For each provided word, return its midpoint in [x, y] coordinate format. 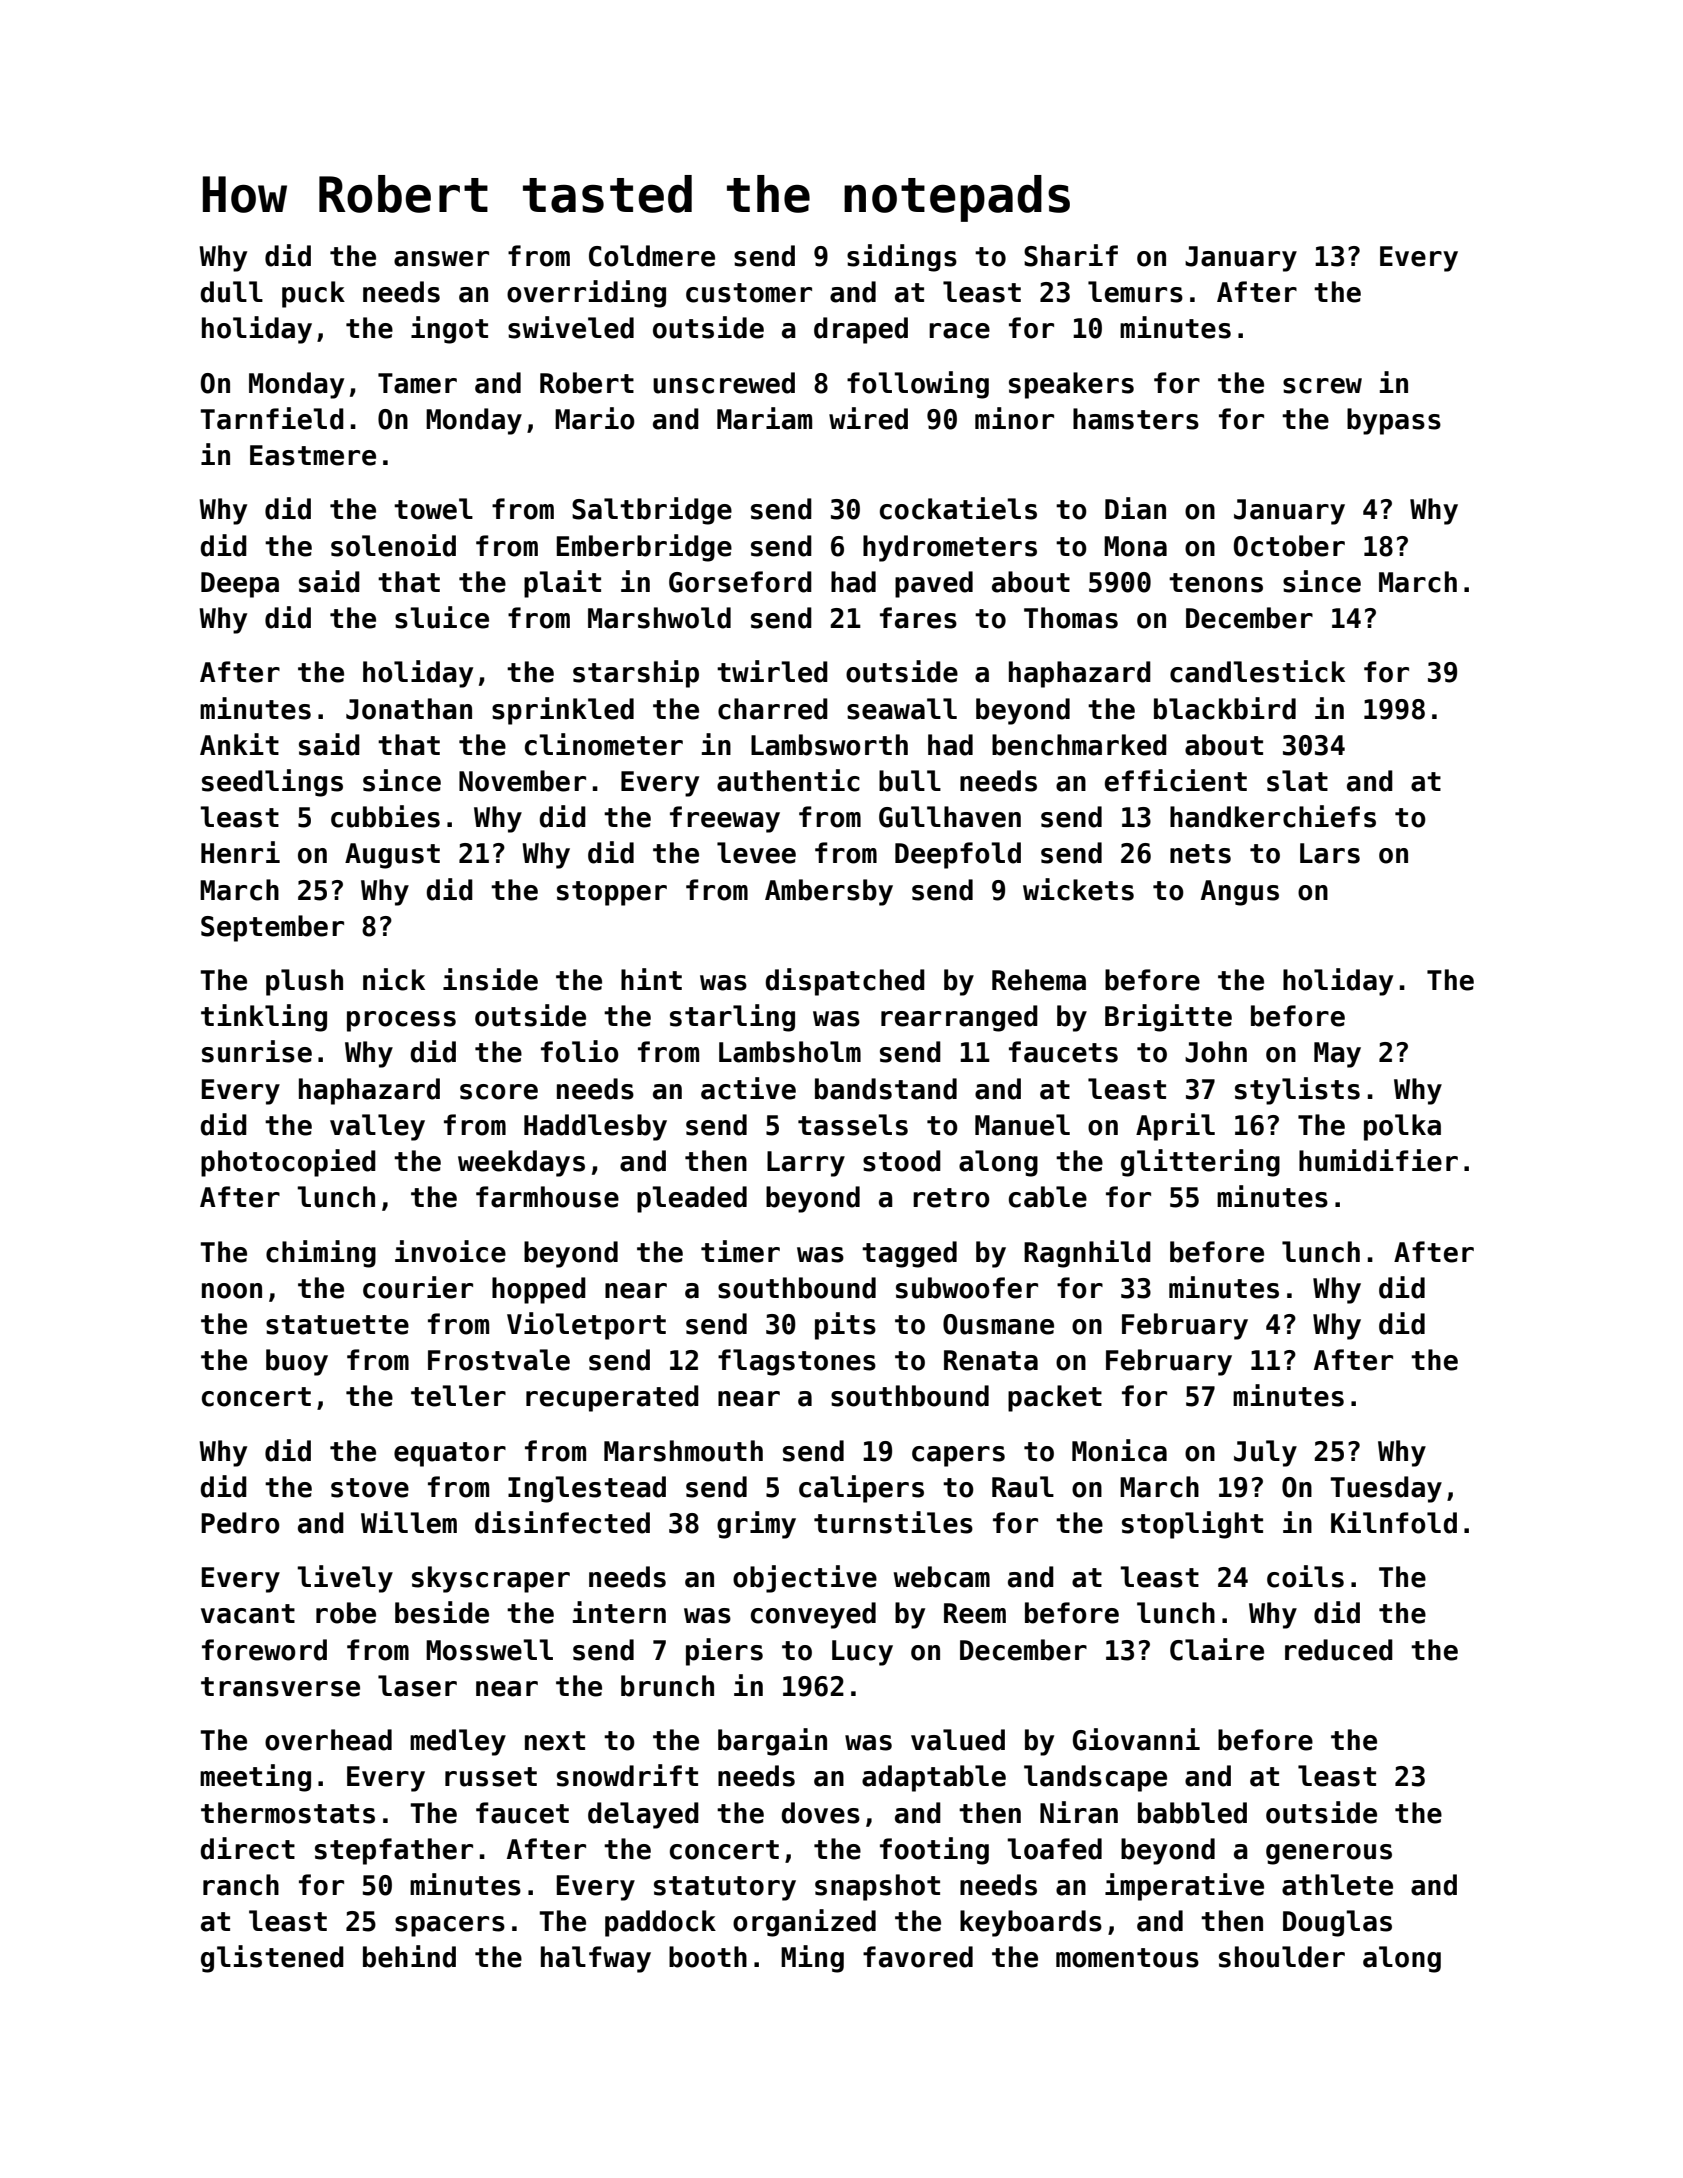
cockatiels [958, 508]
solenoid [393, 545]
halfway [596, 1959]
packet [1055, 1398]
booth [708, 1957]
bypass [1394, 421]
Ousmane [998, 1324]
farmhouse [547, 1197]
